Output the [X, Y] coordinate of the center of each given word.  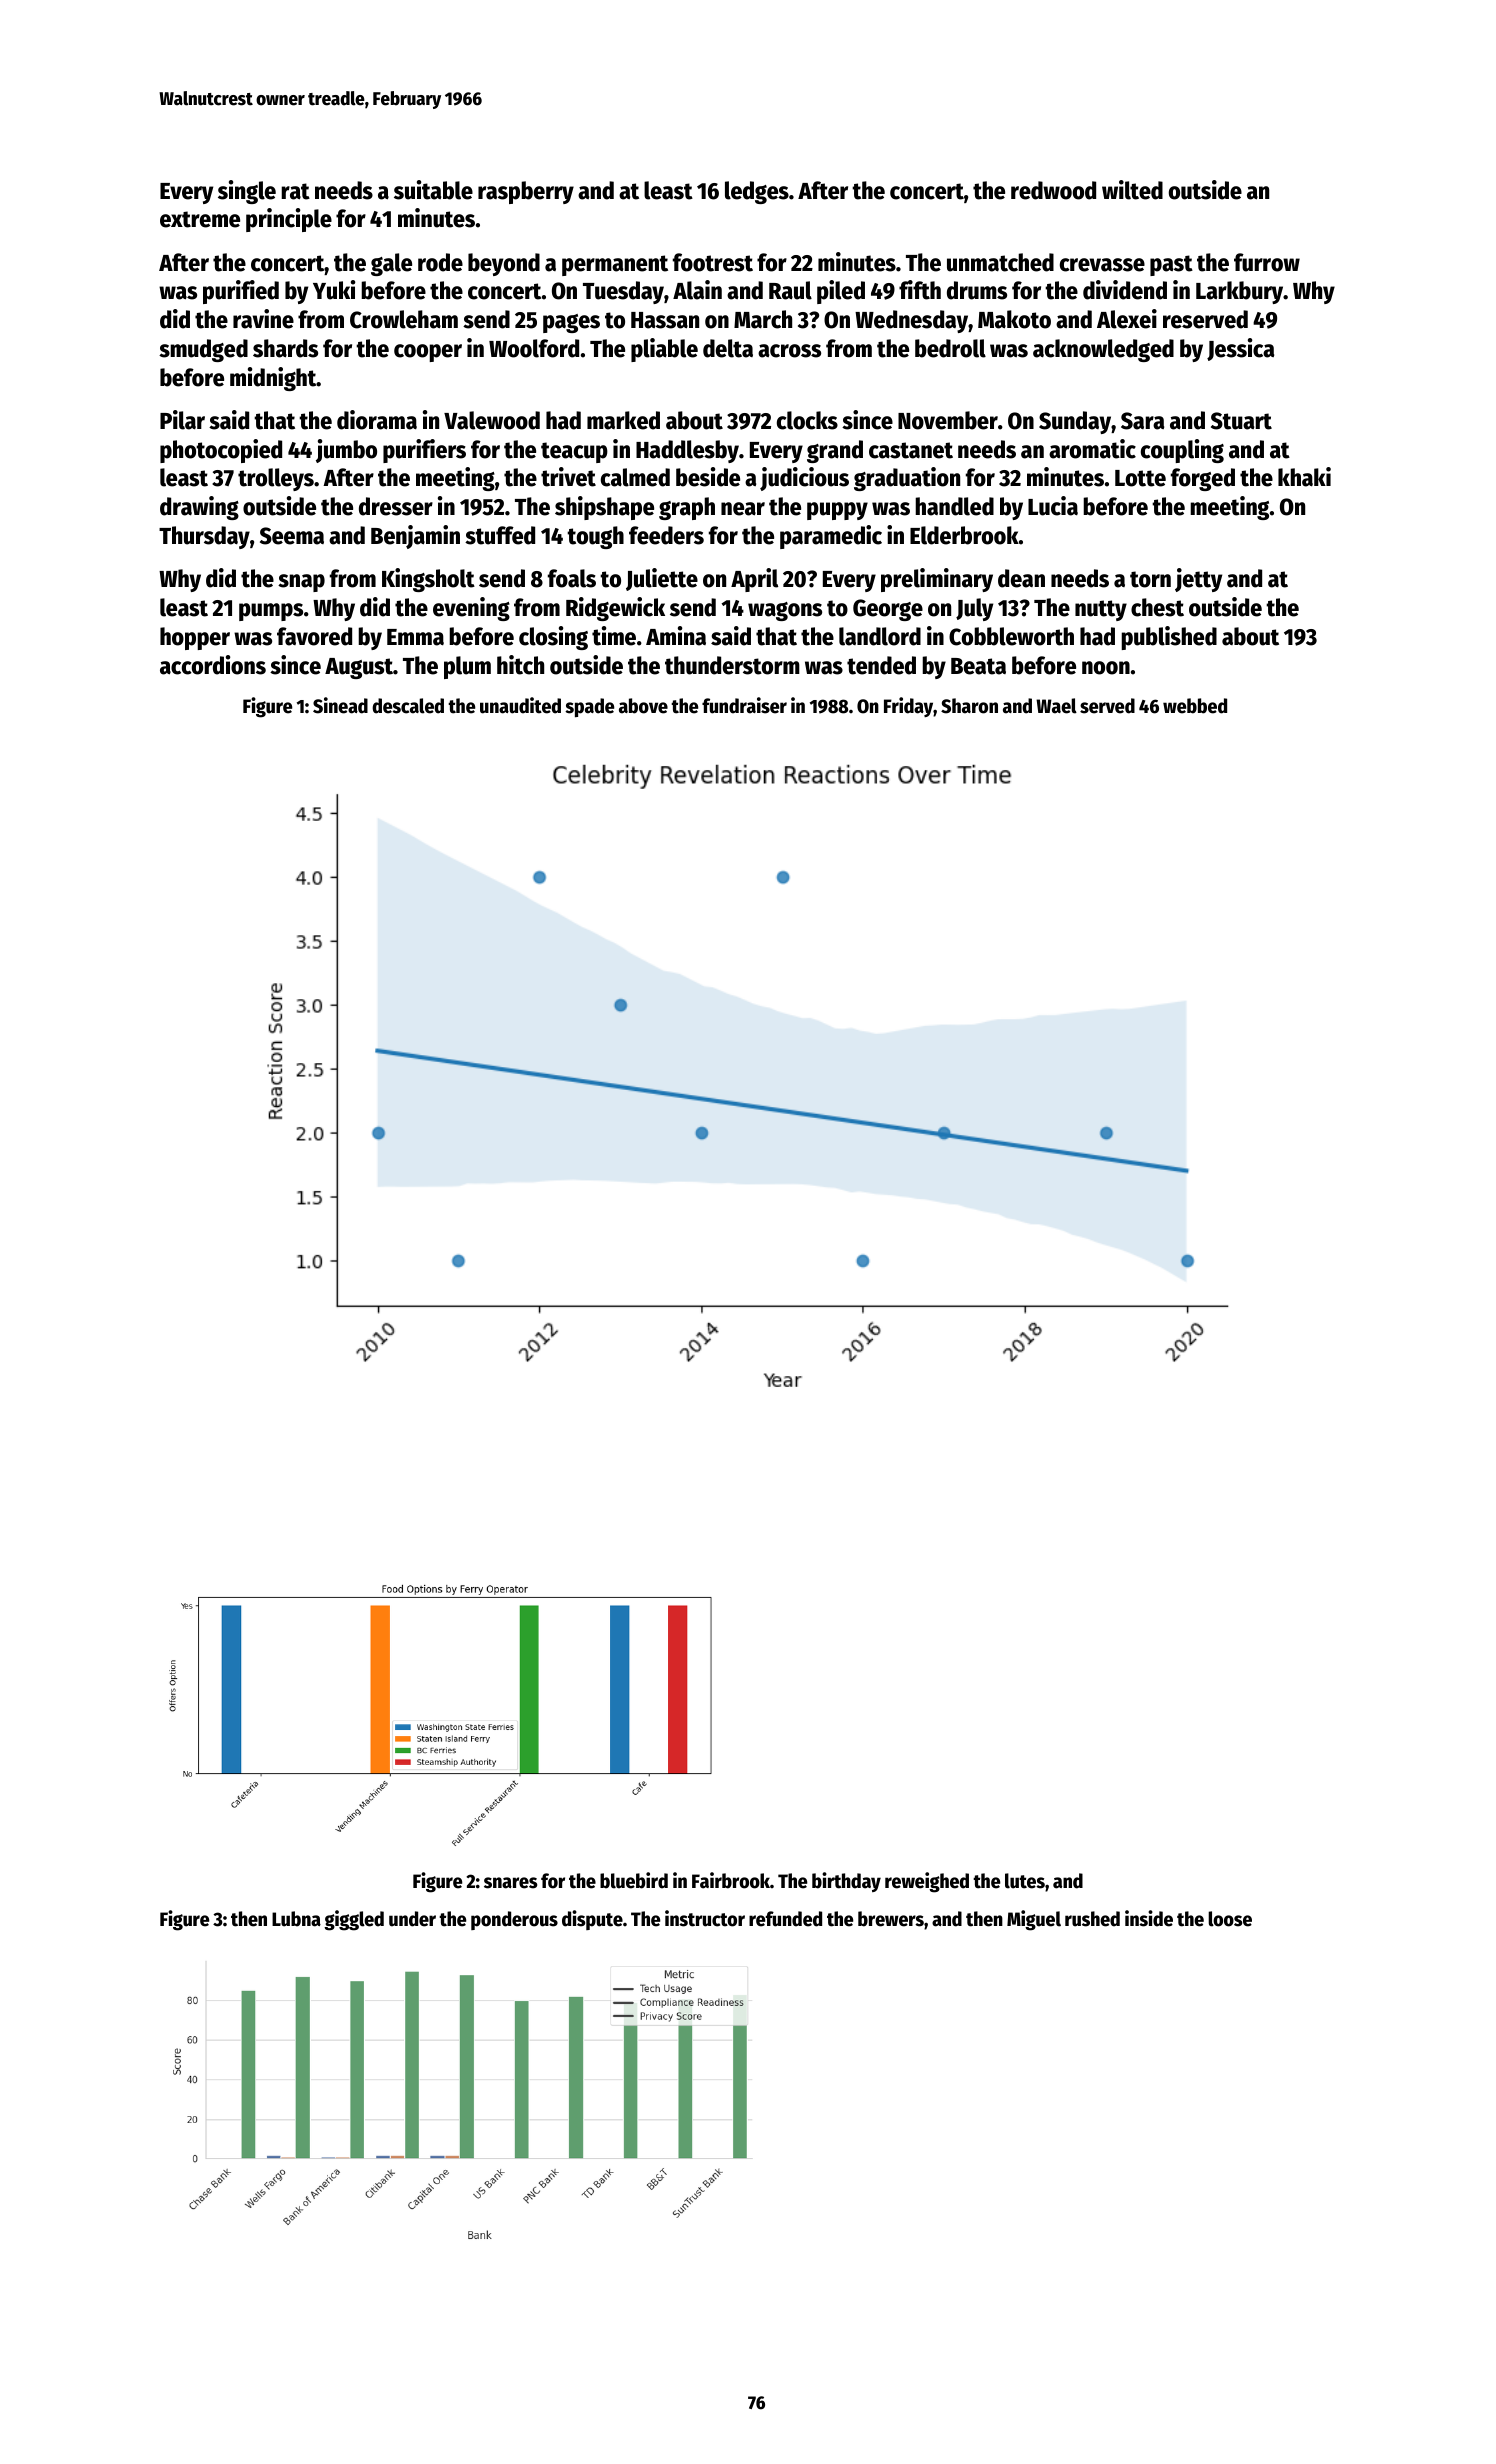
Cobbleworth [1011, 636]
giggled [354, 1920]
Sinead [340, 705]
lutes [1025, 1881]
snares [510, 1883]
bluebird [634, 1880]
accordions [213, 665]
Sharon [969, 706]
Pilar [182, 420]
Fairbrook [731, 1880]
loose [1230, 1919]
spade [589, 707]
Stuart [1241, 421]
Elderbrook [964, 535]
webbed [1195, 706]
